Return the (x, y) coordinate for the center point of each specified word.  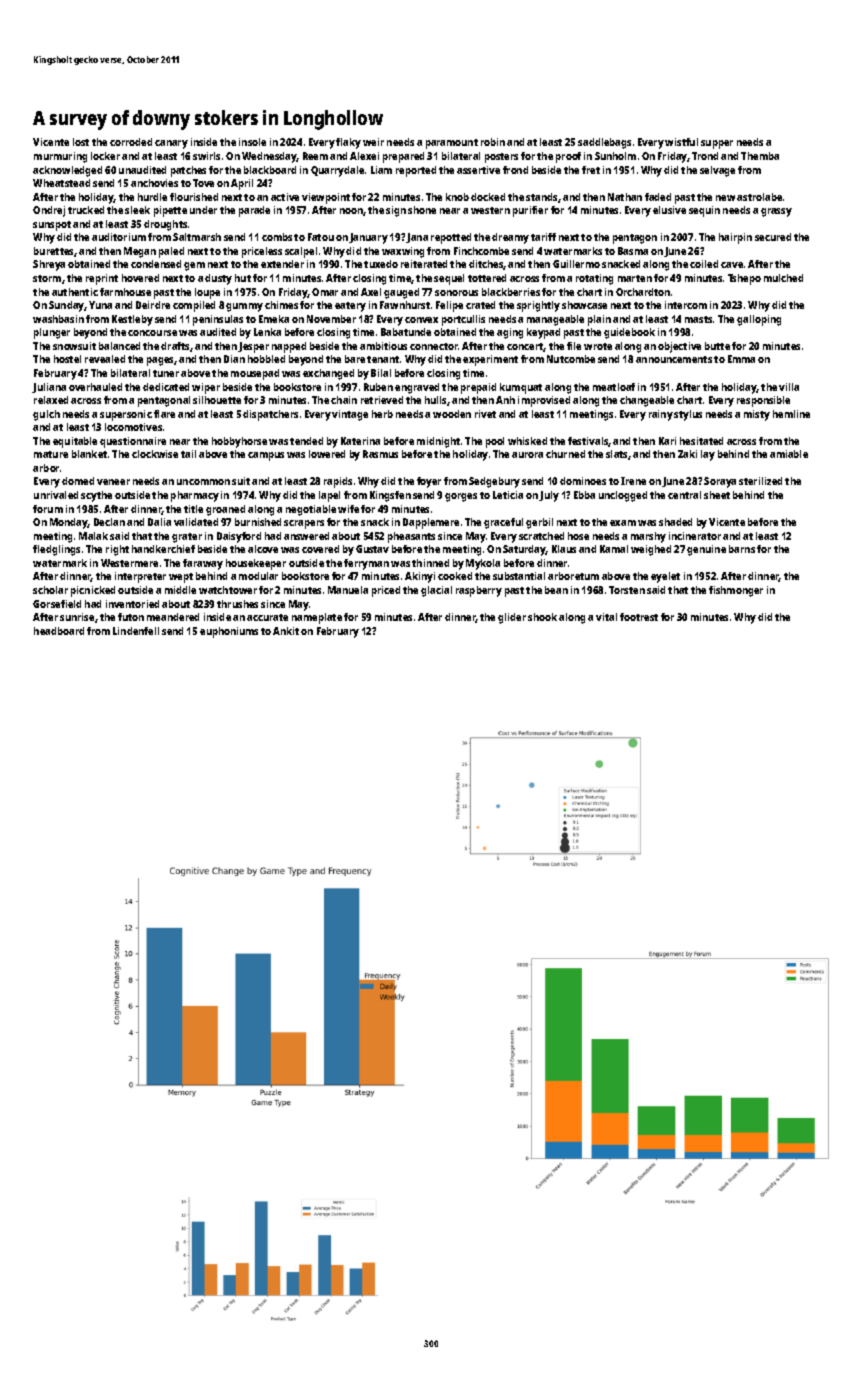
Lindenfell (136, 631)
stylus (688, 415)
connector (434, 346)
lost (81, 142)
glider (512, 618)
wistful (681, 142)
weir (373, 142)
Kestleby (132, 320)
